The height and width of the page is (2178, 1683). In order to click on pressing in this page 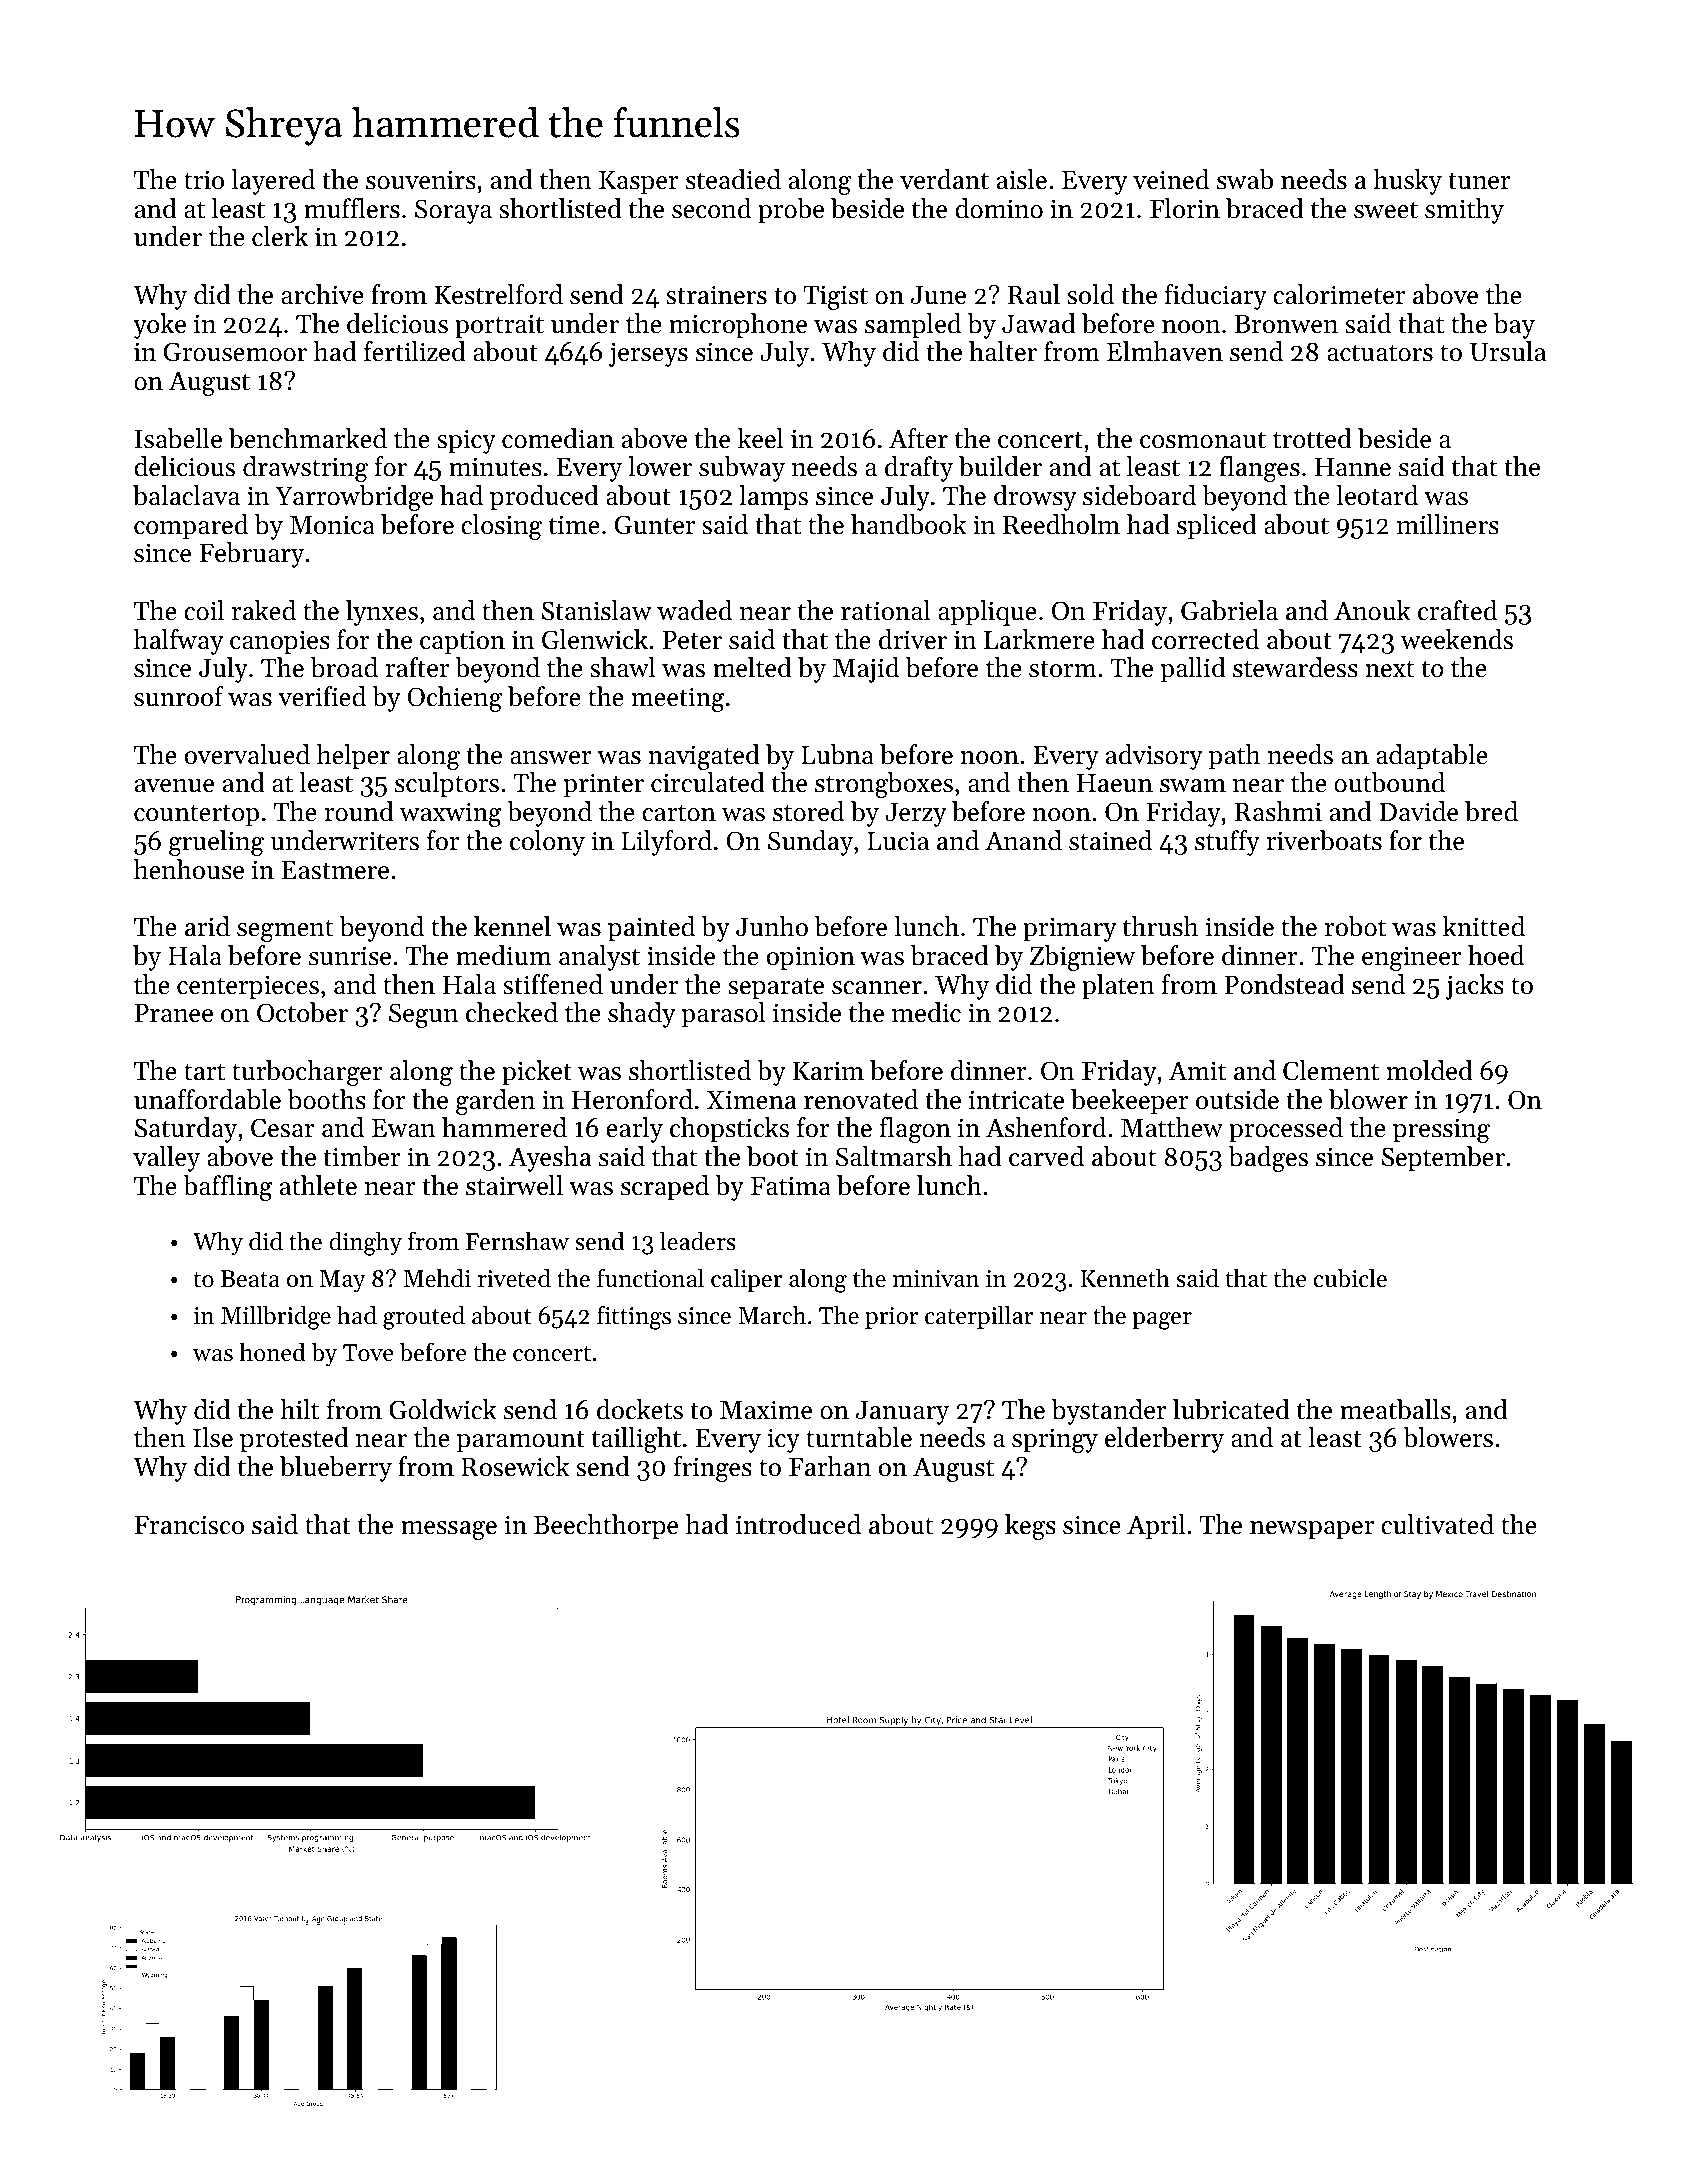, I will do `click(1441, 1130)`.
